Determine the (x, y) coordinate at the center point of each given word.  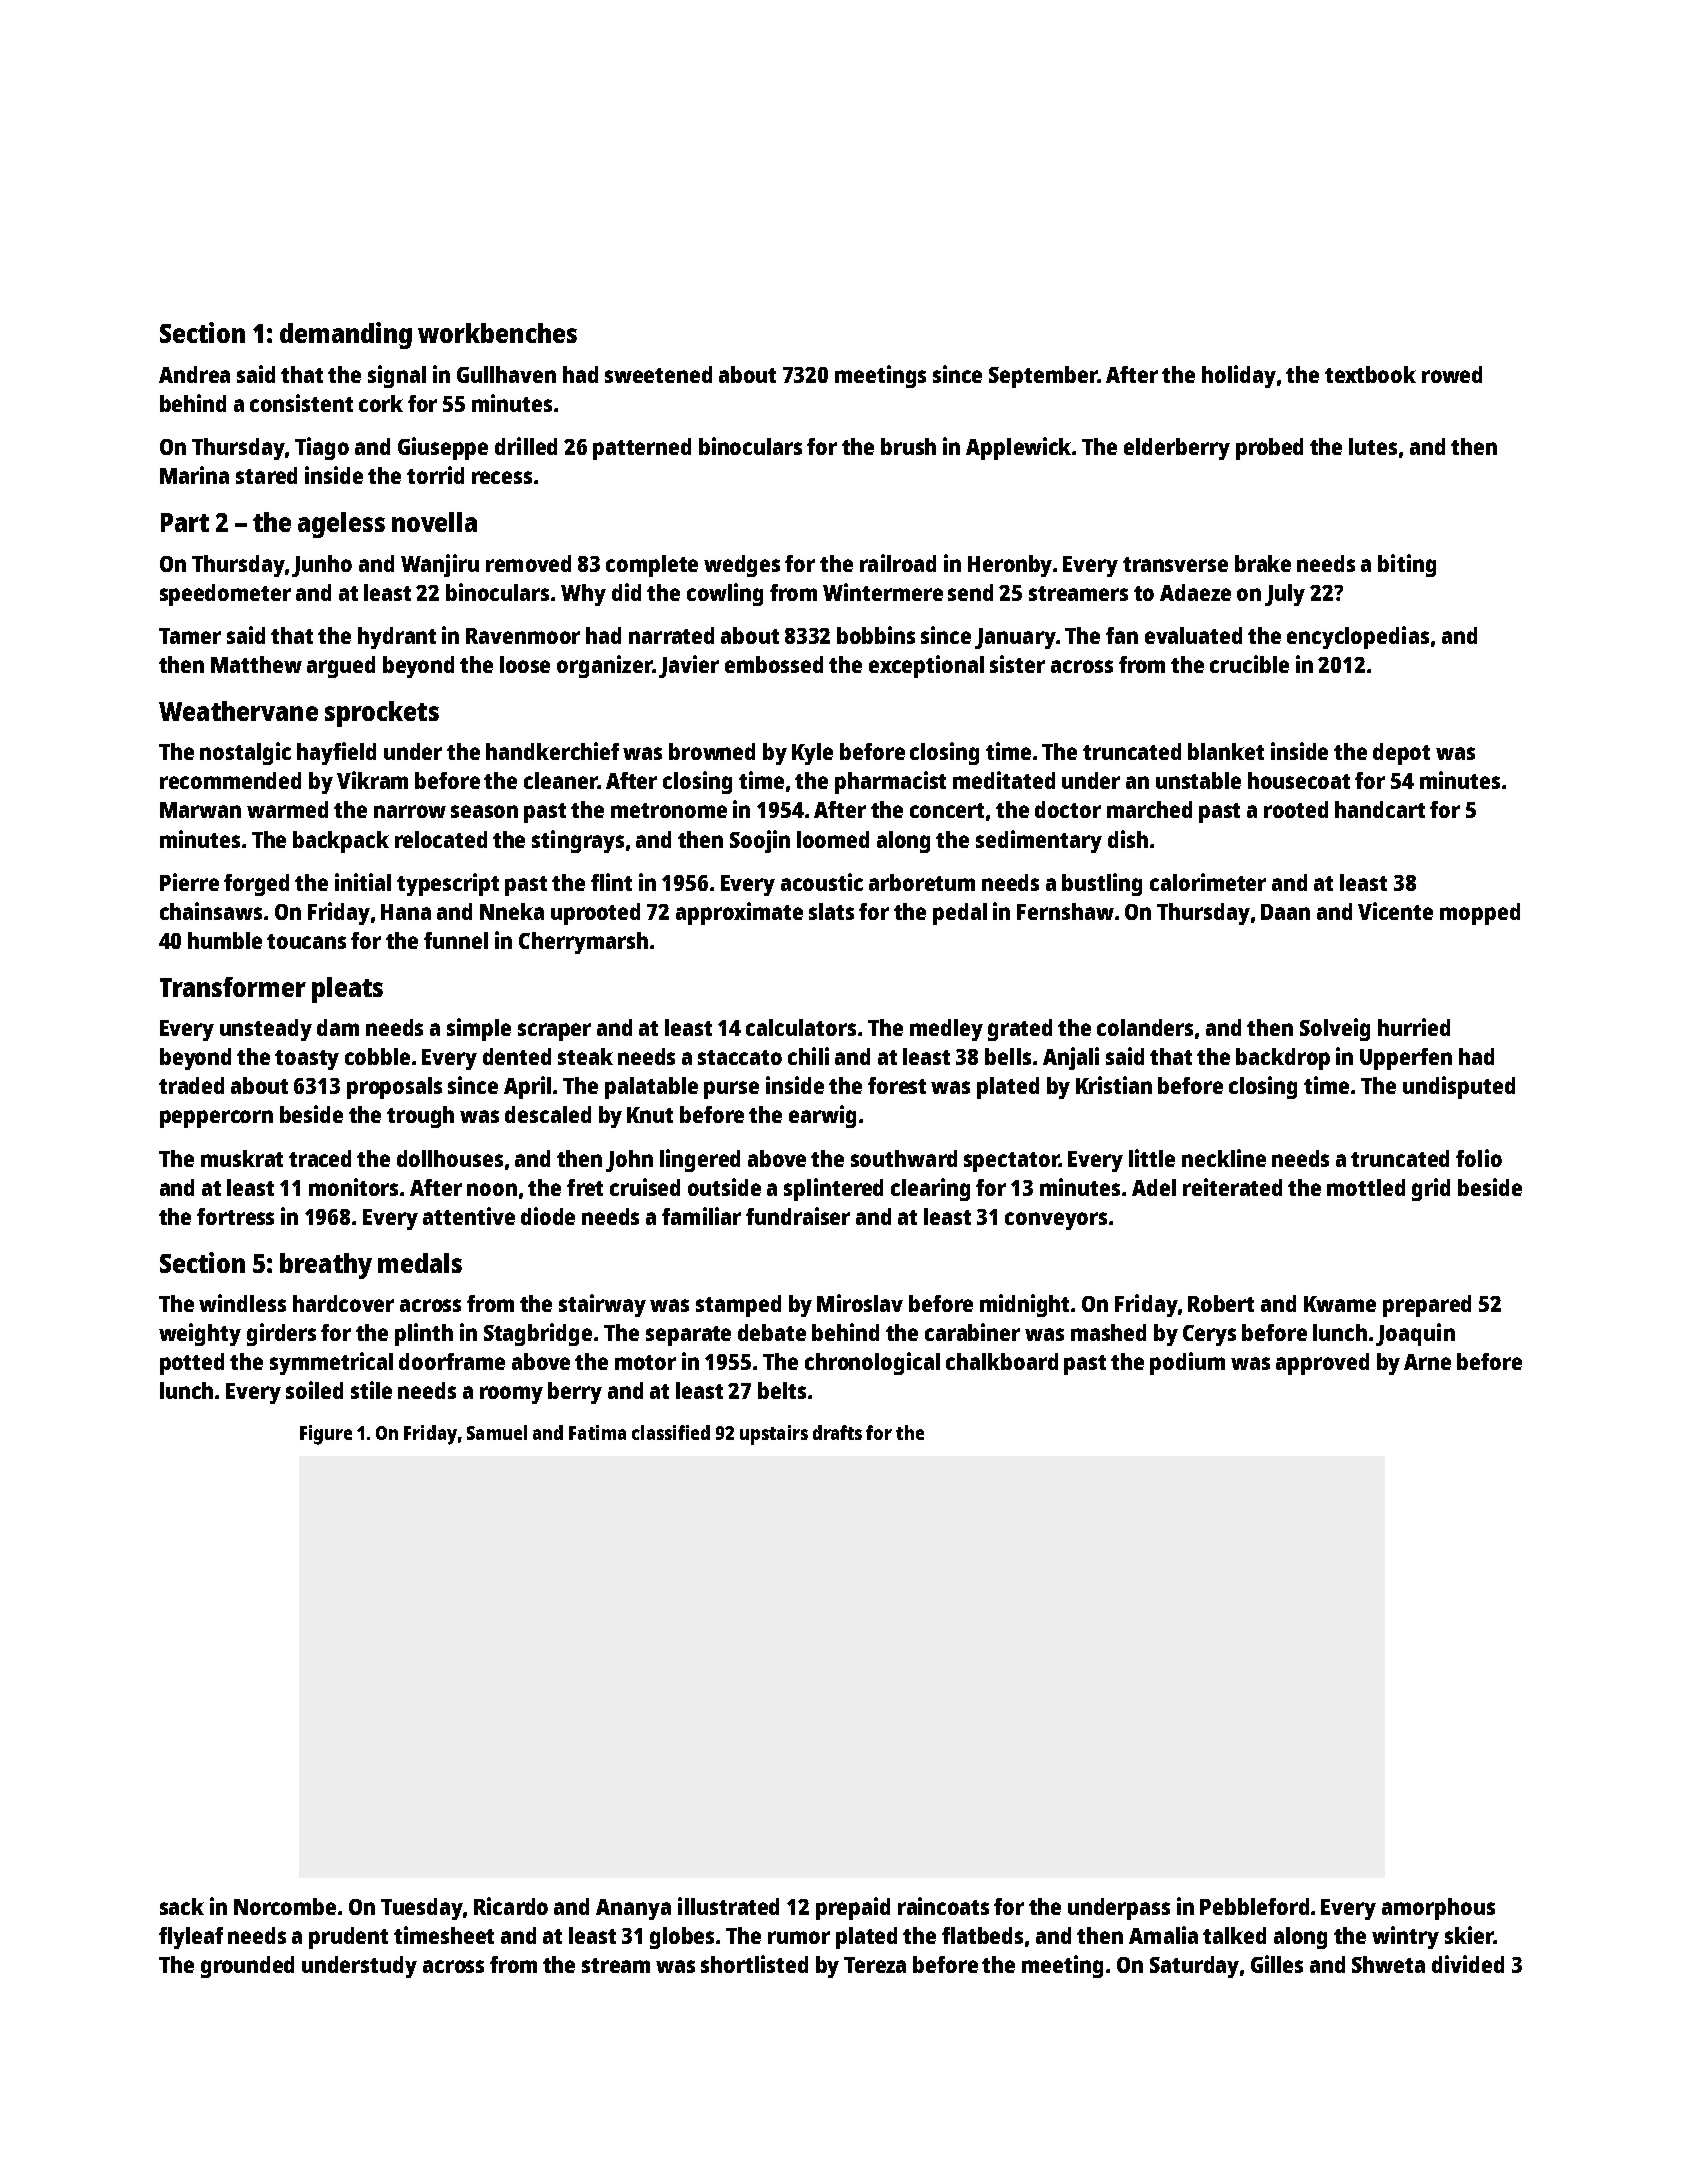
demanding (346, 335)
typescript (448, 884)
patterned (642, 449)
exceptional (926, 666)
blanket (1226, 751)
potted (192, 1364)
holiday (1239, 376)
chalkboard (1002, 1361)
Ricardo (511, 1906)
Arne (1427, 1362)
